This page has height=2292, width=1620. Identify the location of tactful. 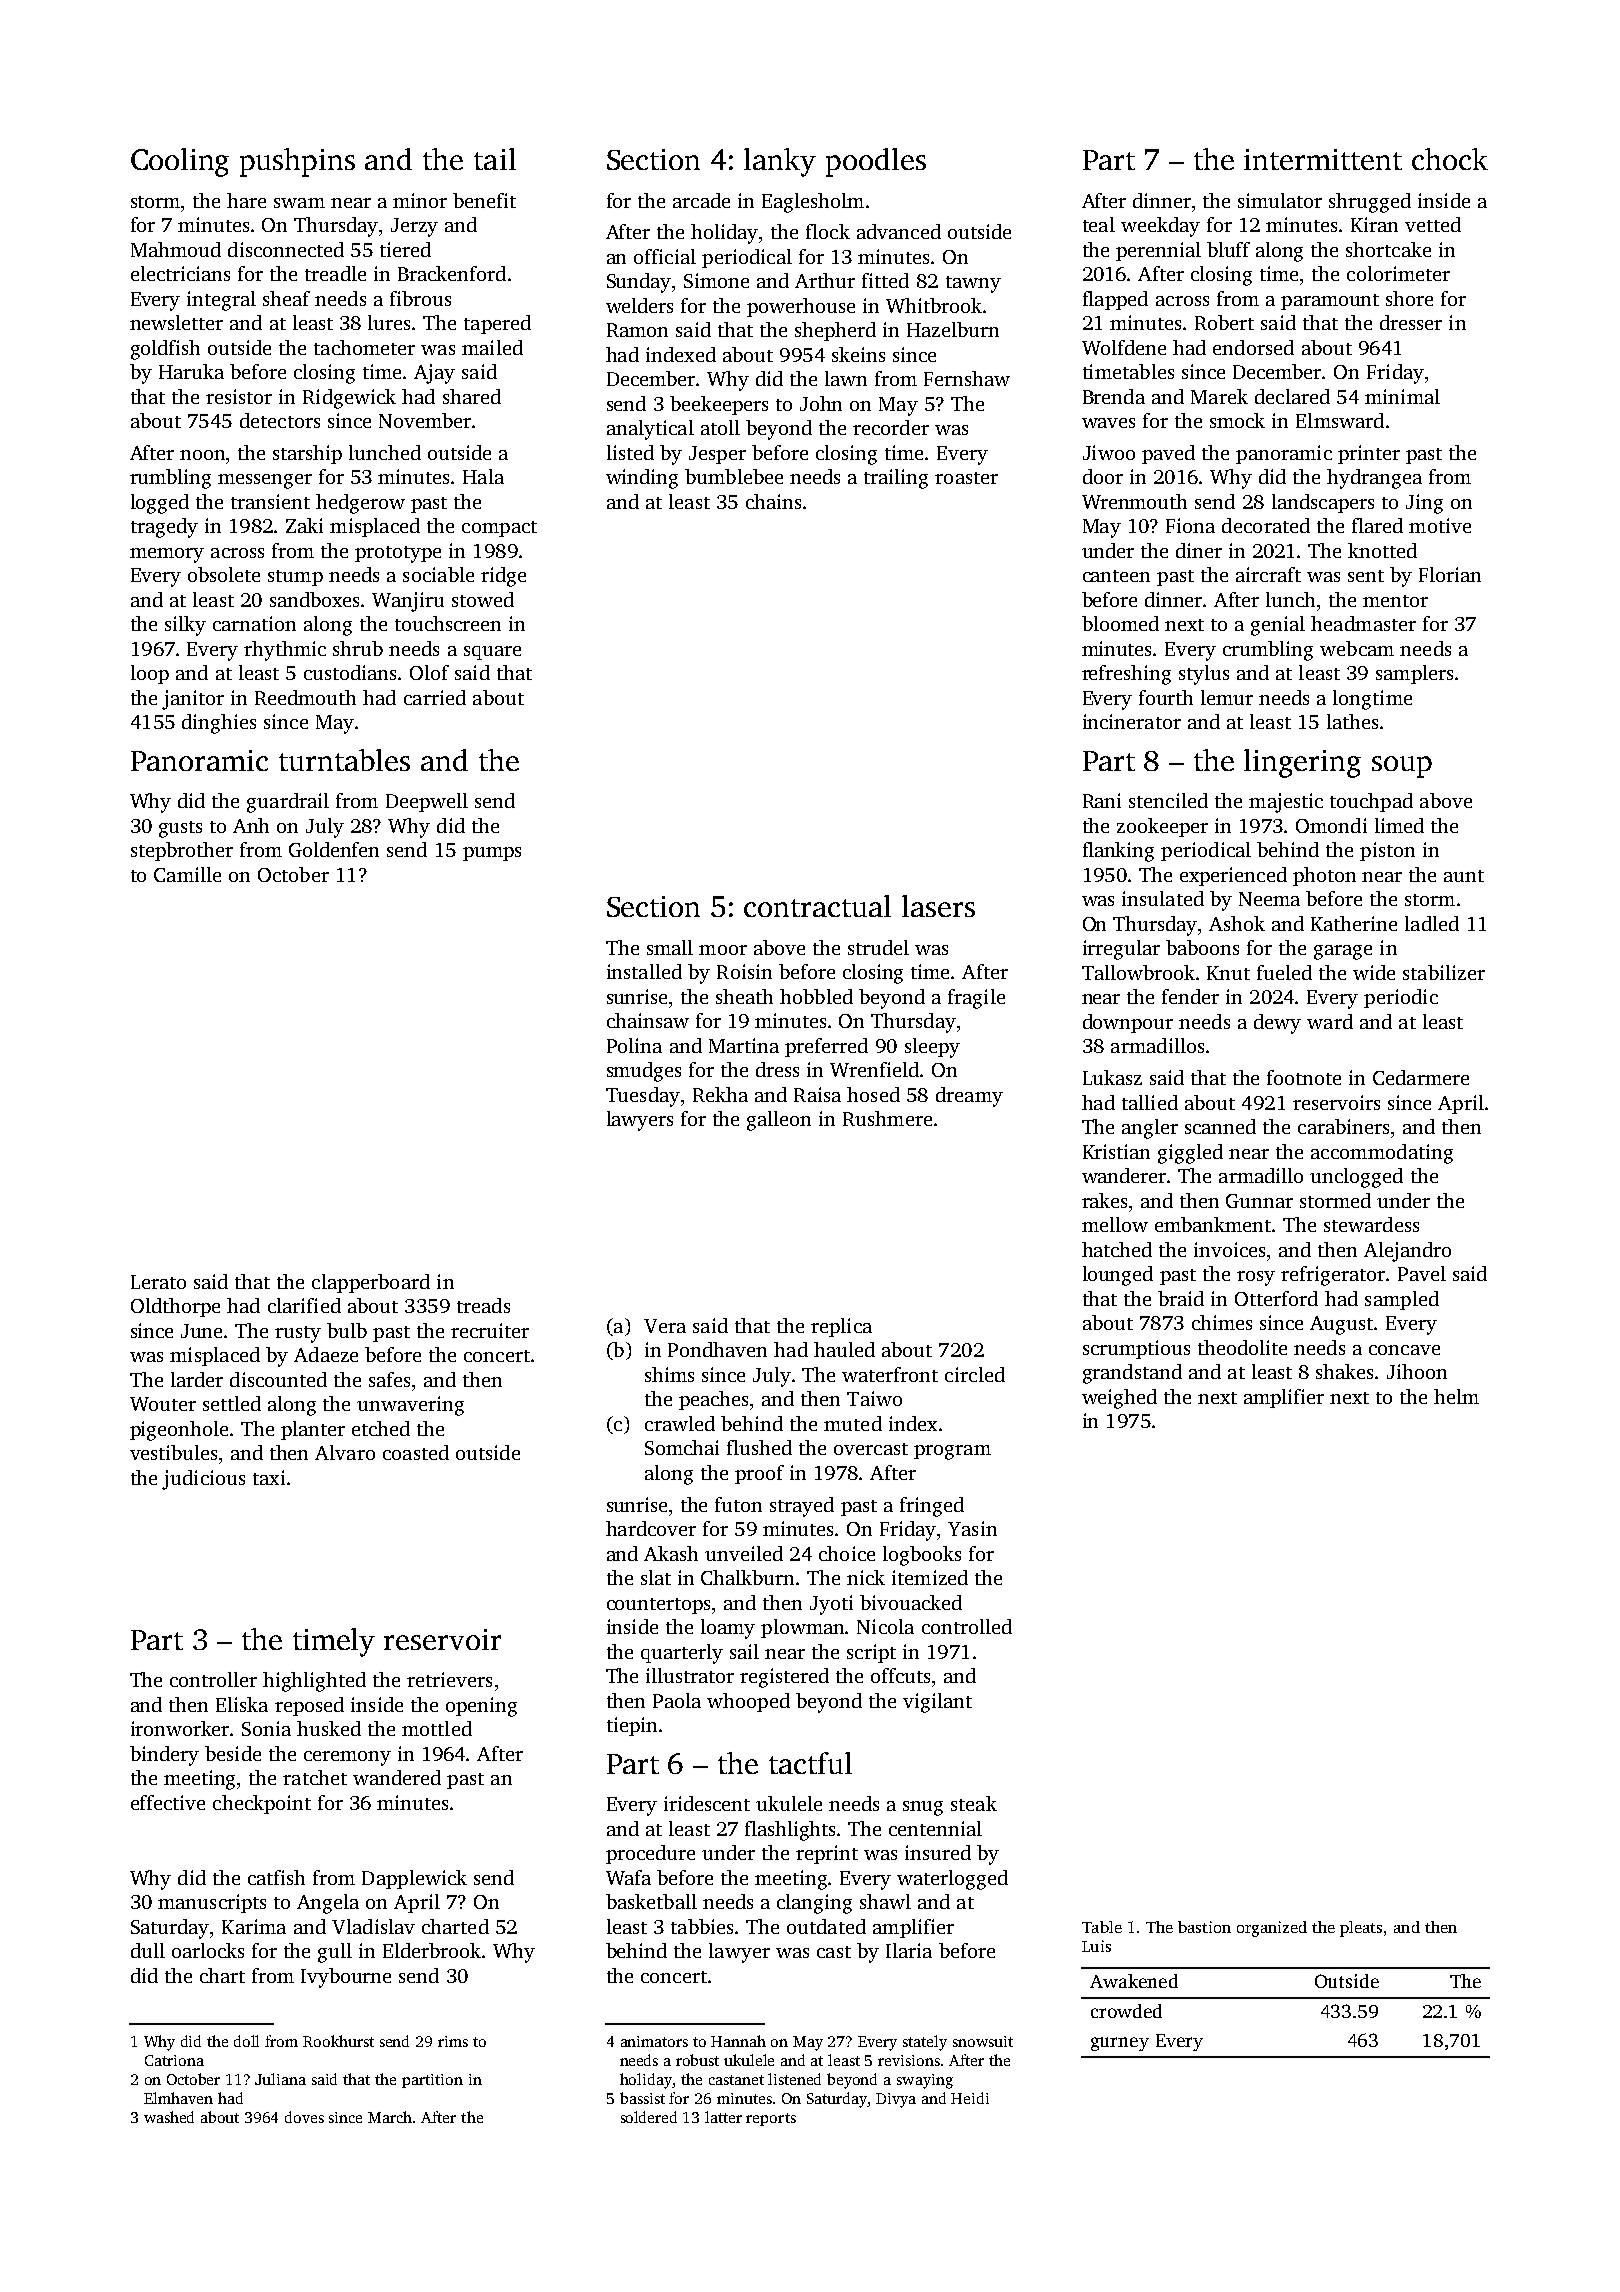
(810, 1763).
